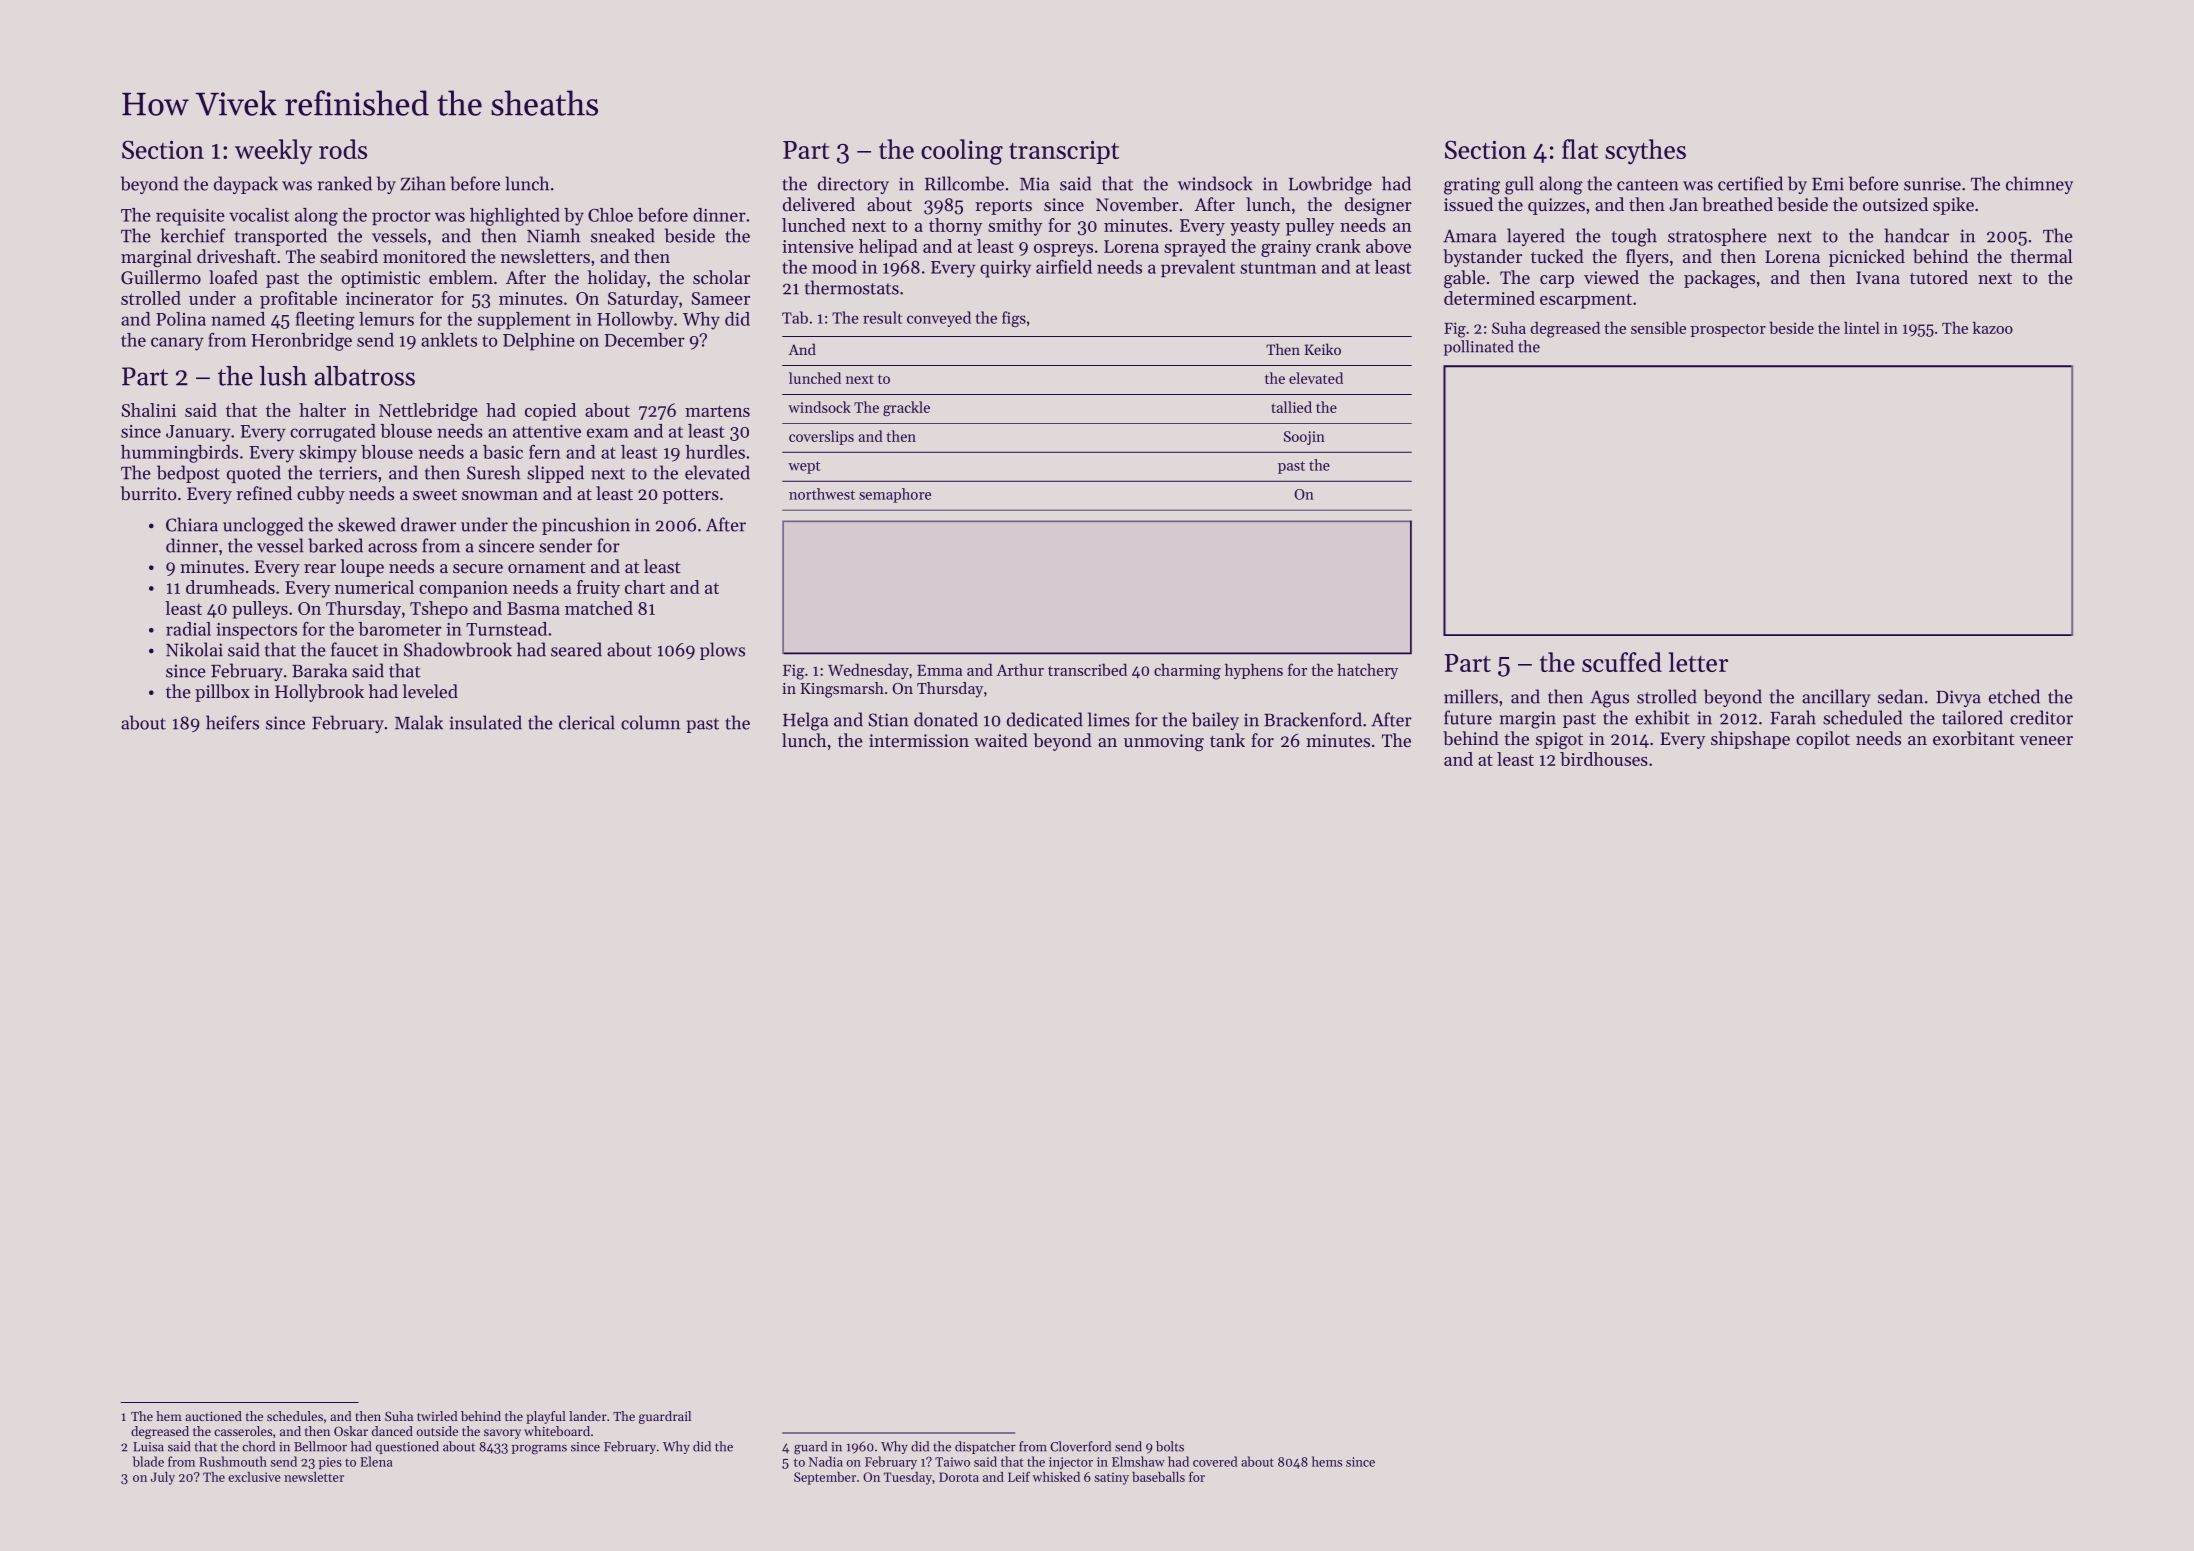 The image size is (2194, 1551). Describe the element at coordinates (1464, 279) in the document. I see `gable` at that location.
